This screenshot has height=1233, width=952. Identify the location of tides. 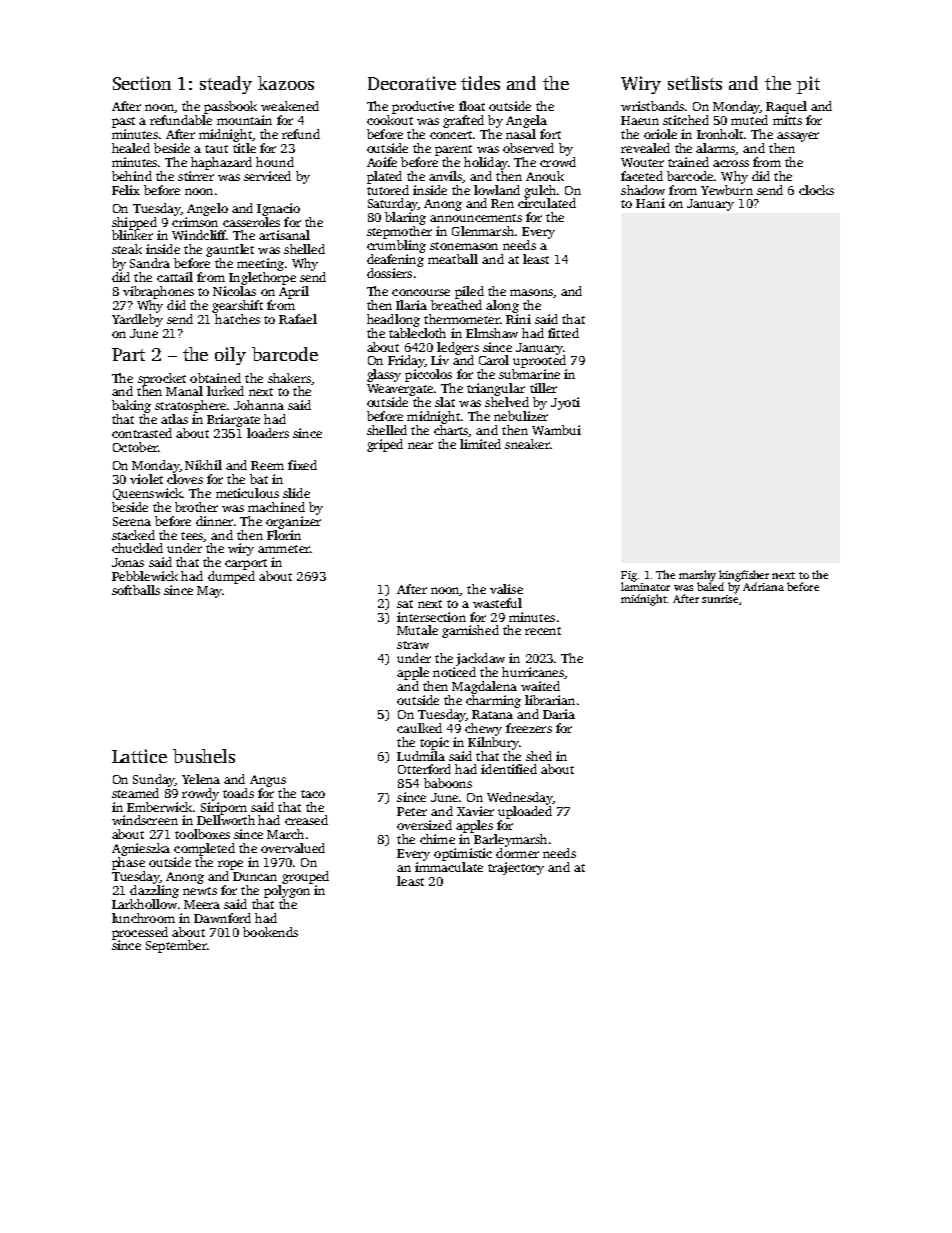
(480, 83).
